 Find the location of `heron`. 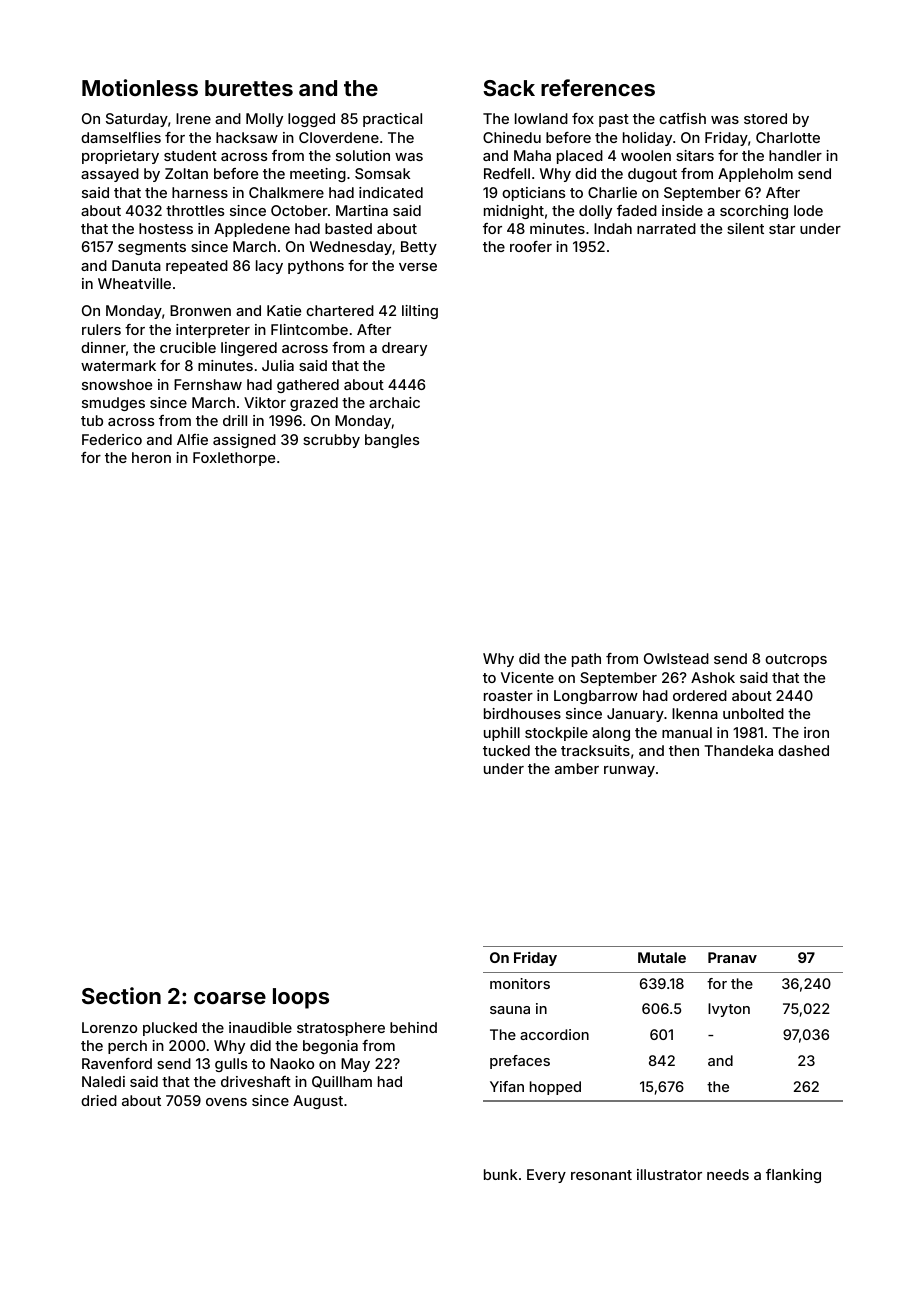

heron is located at coordinates (151, 457).
